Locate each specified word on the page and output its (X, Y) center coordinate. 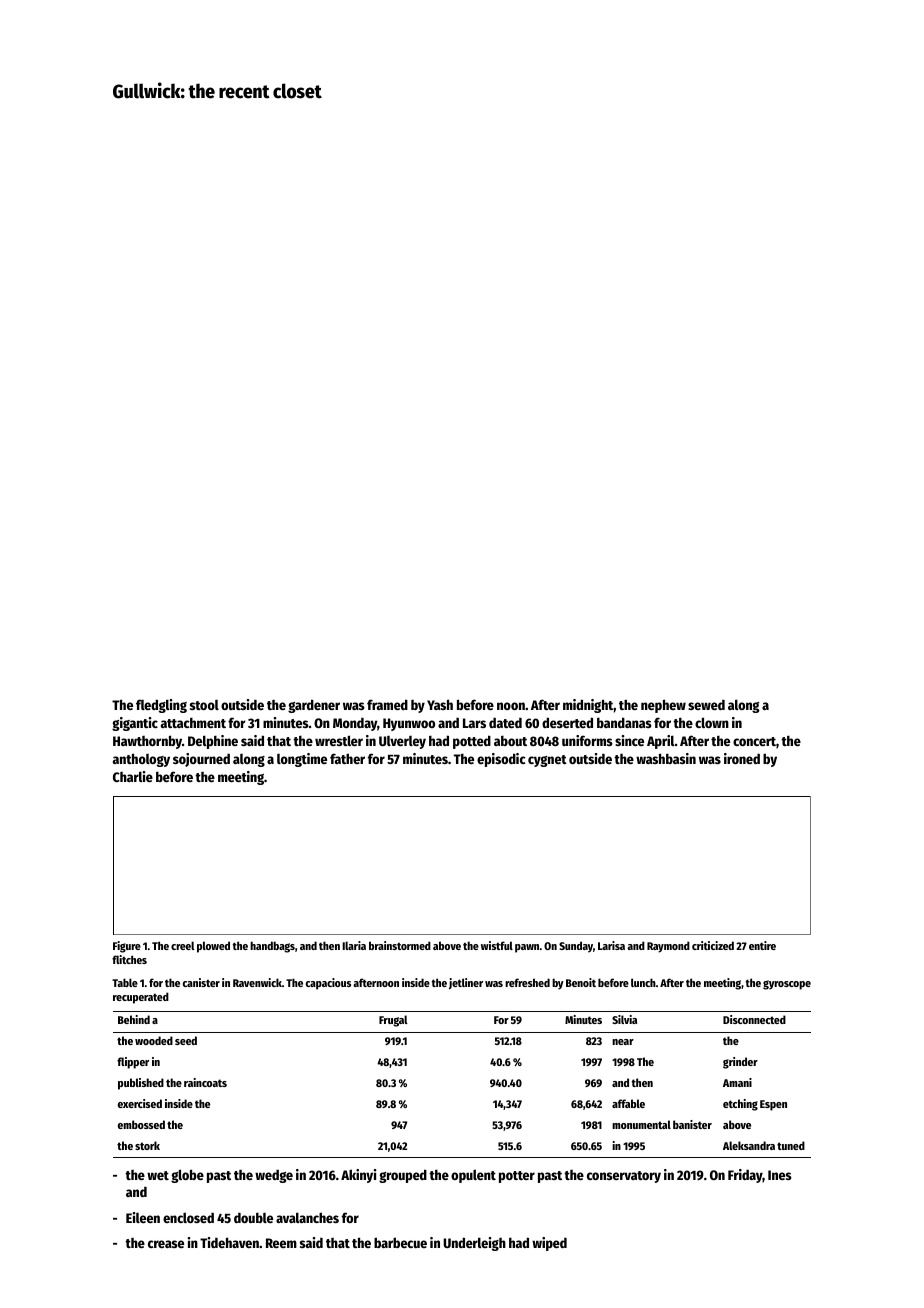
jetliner (466, 984)
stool (204, 705)
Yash (440, 704)
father (347, 758)
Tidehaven (229, 1242)
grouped (403, 1176)
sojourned (201, 760)
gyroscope (787, 985)
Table (125, 982)
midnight (588, 706)
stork (147, 1145)
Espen (773, 1105)
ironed (742, 758)
